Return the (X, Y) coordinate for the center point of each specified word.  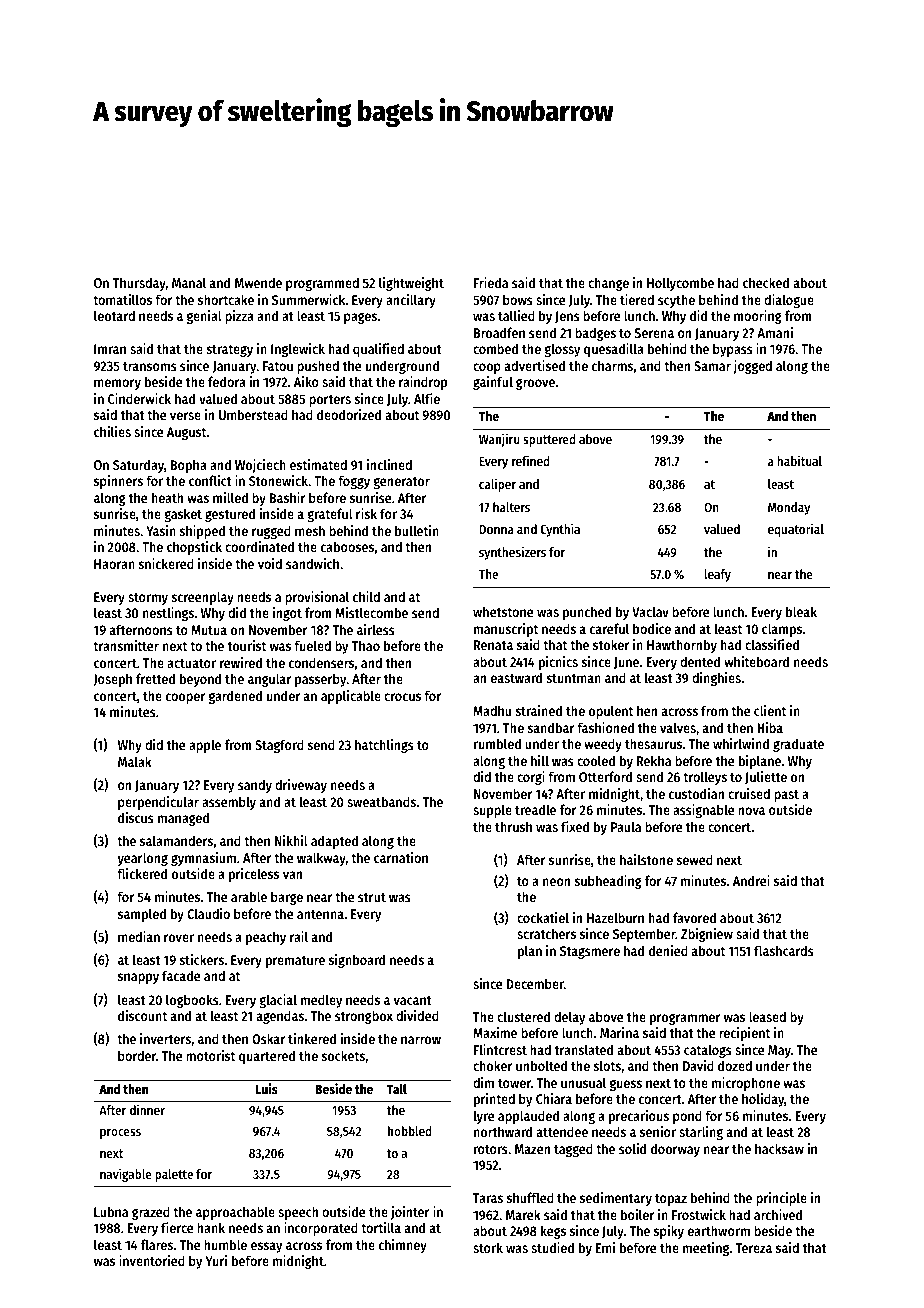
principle (781, 1199)
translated (584, 1049)
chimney (403, 1246)
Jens (567, 317)
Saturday (138, 466)
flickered (142, 873)
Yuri (216, 1260)
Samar (712, 366)
